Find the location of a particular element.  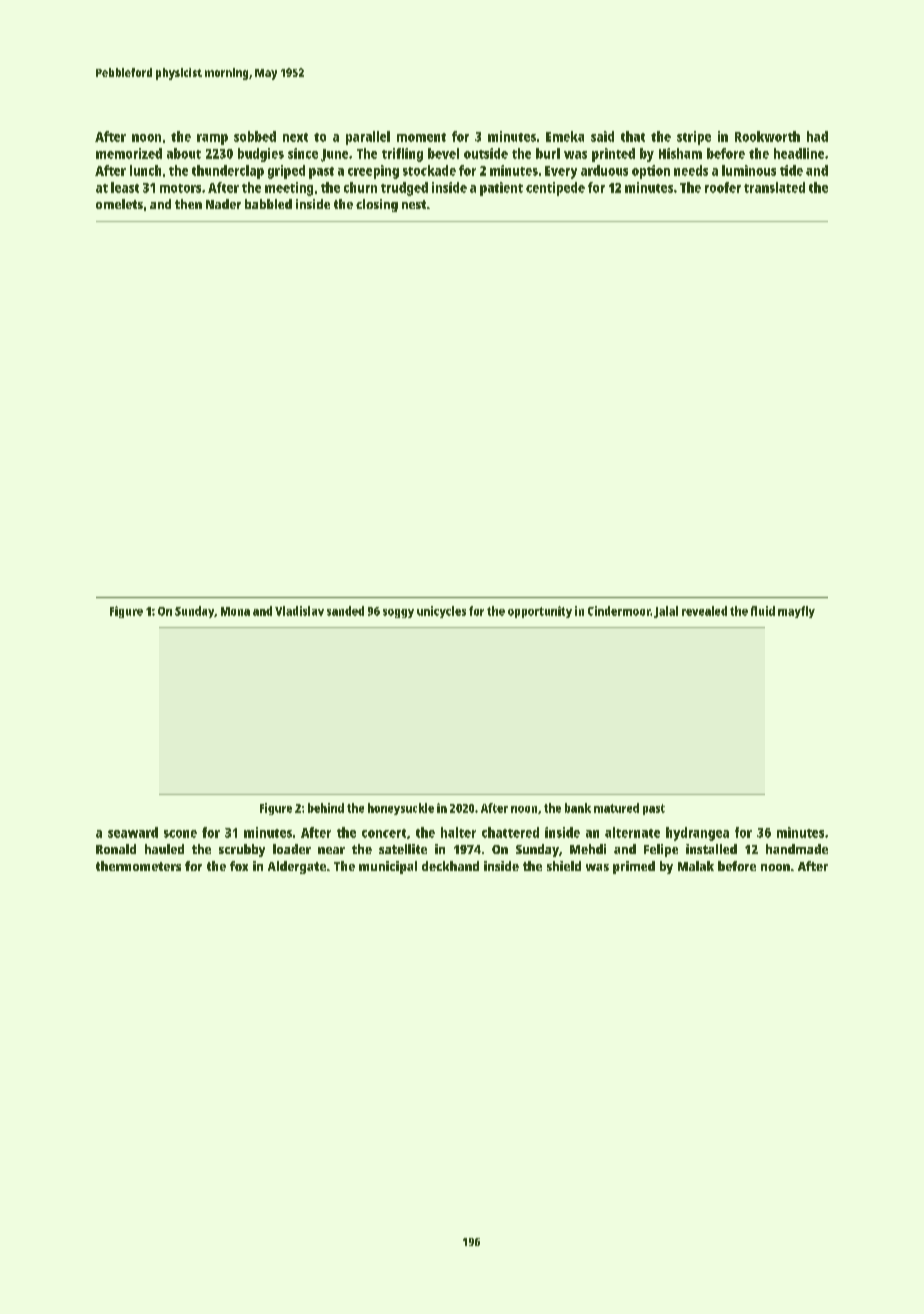

thermometers is located at coordinates (138, 866).
